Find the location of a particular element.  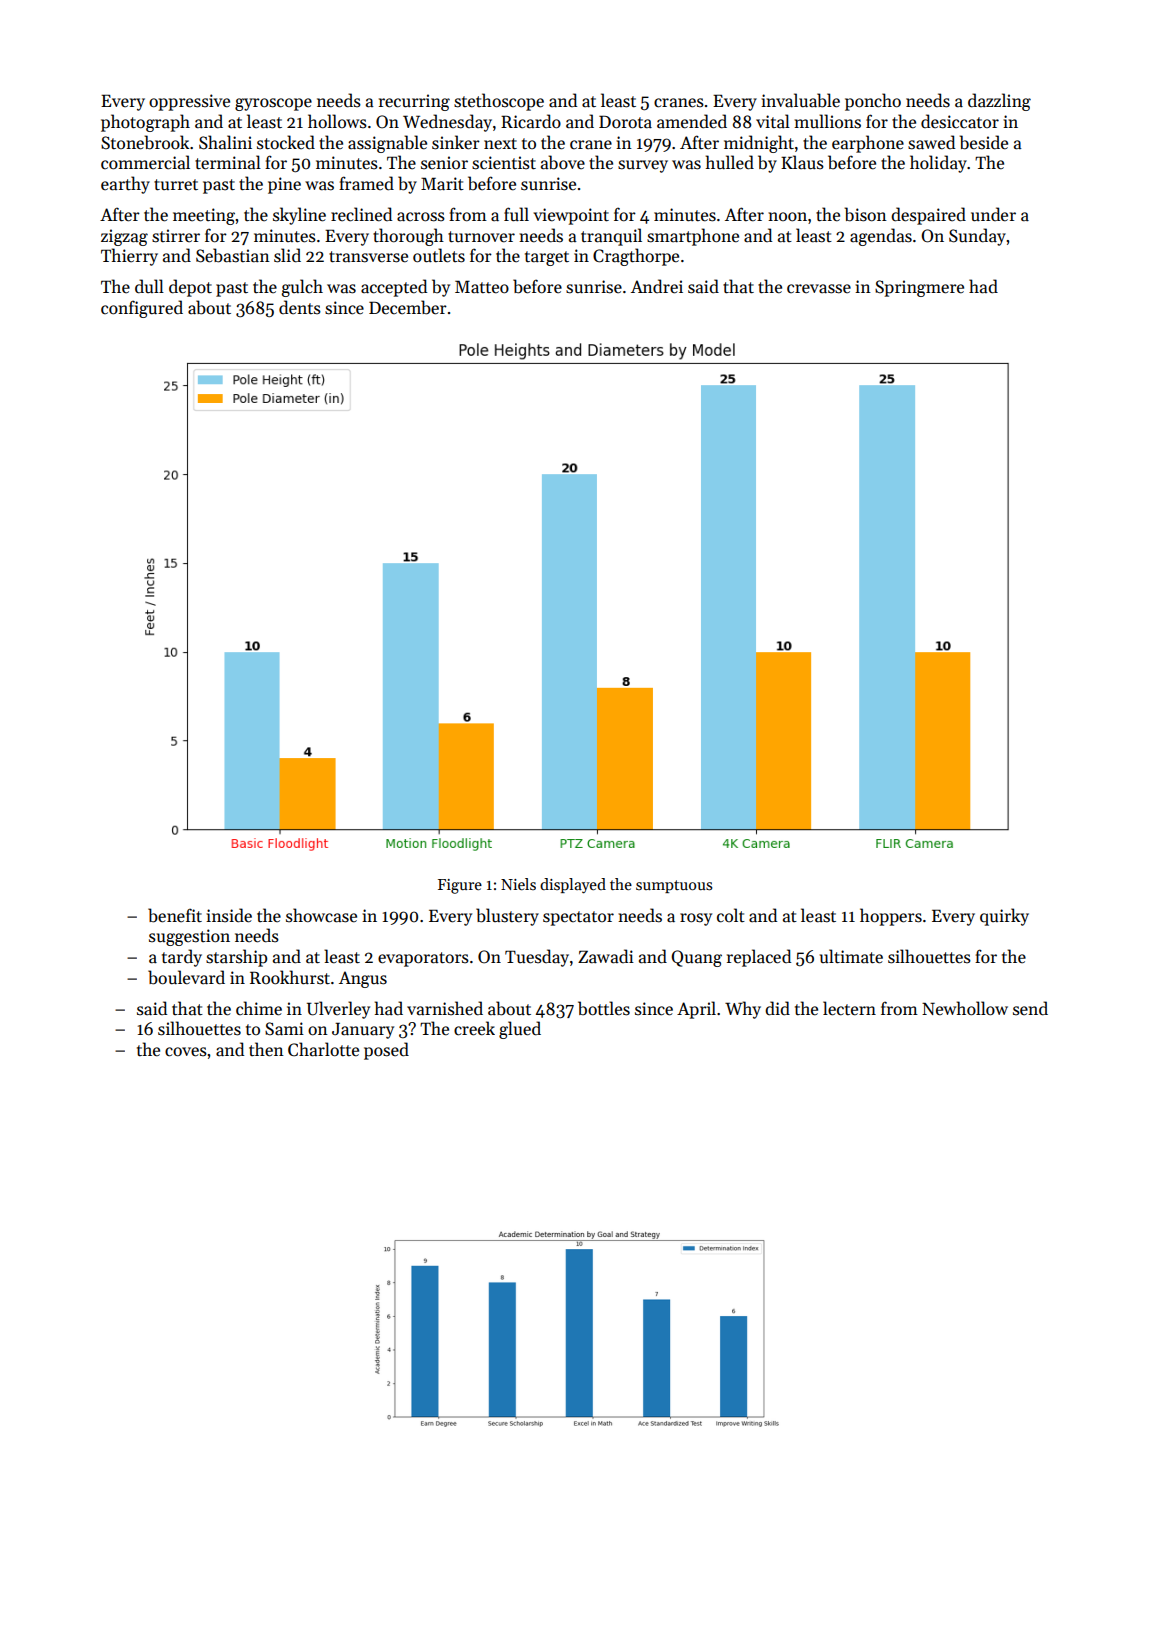

Why is located at coordinates (743, 1010).
